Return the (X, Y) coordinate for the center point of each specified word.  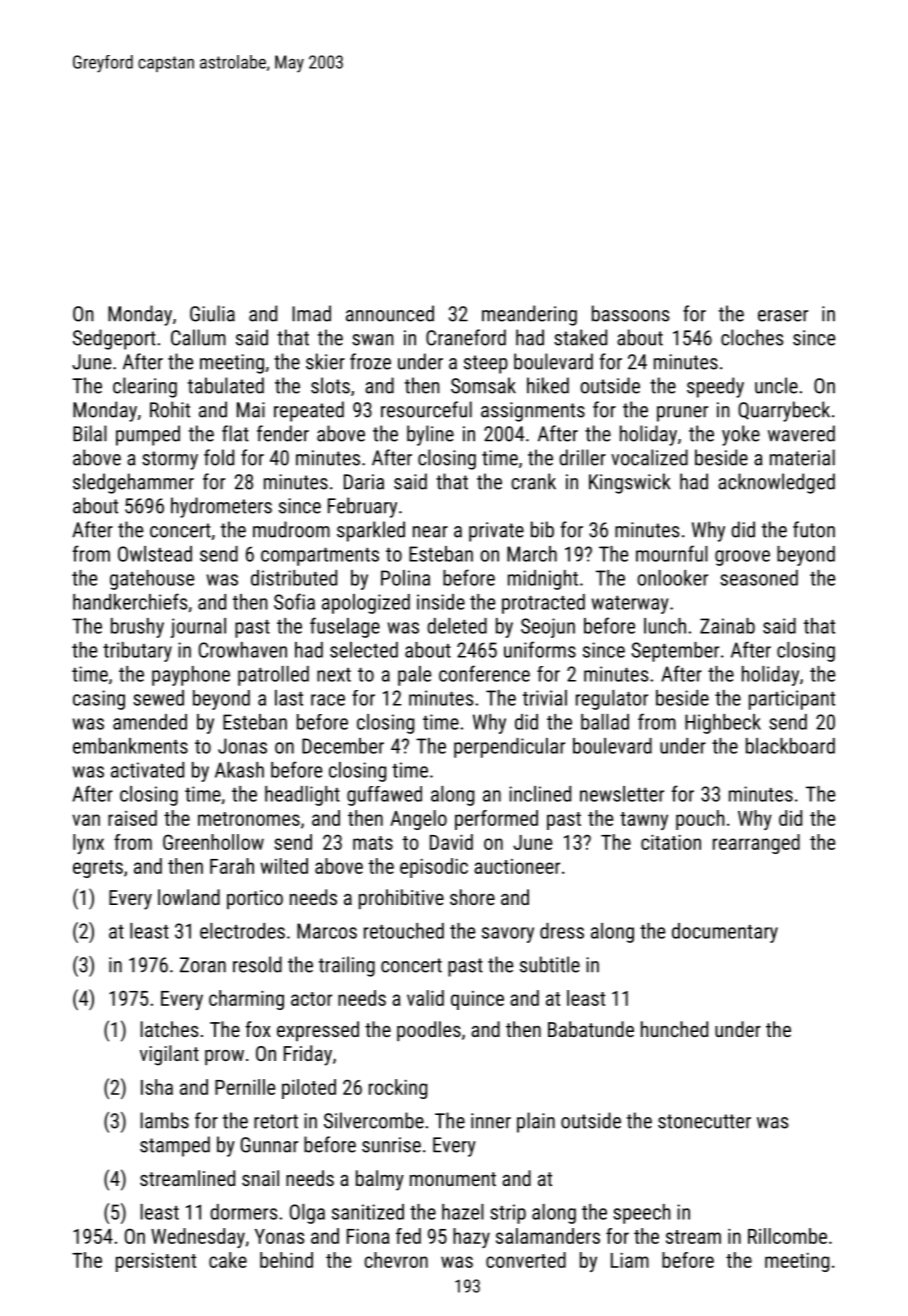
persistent (156, 1262)
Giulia (212, 313)
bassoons (630, 313)
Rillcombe (787, 1236)
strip (508, 1214)
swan (373, 340)
